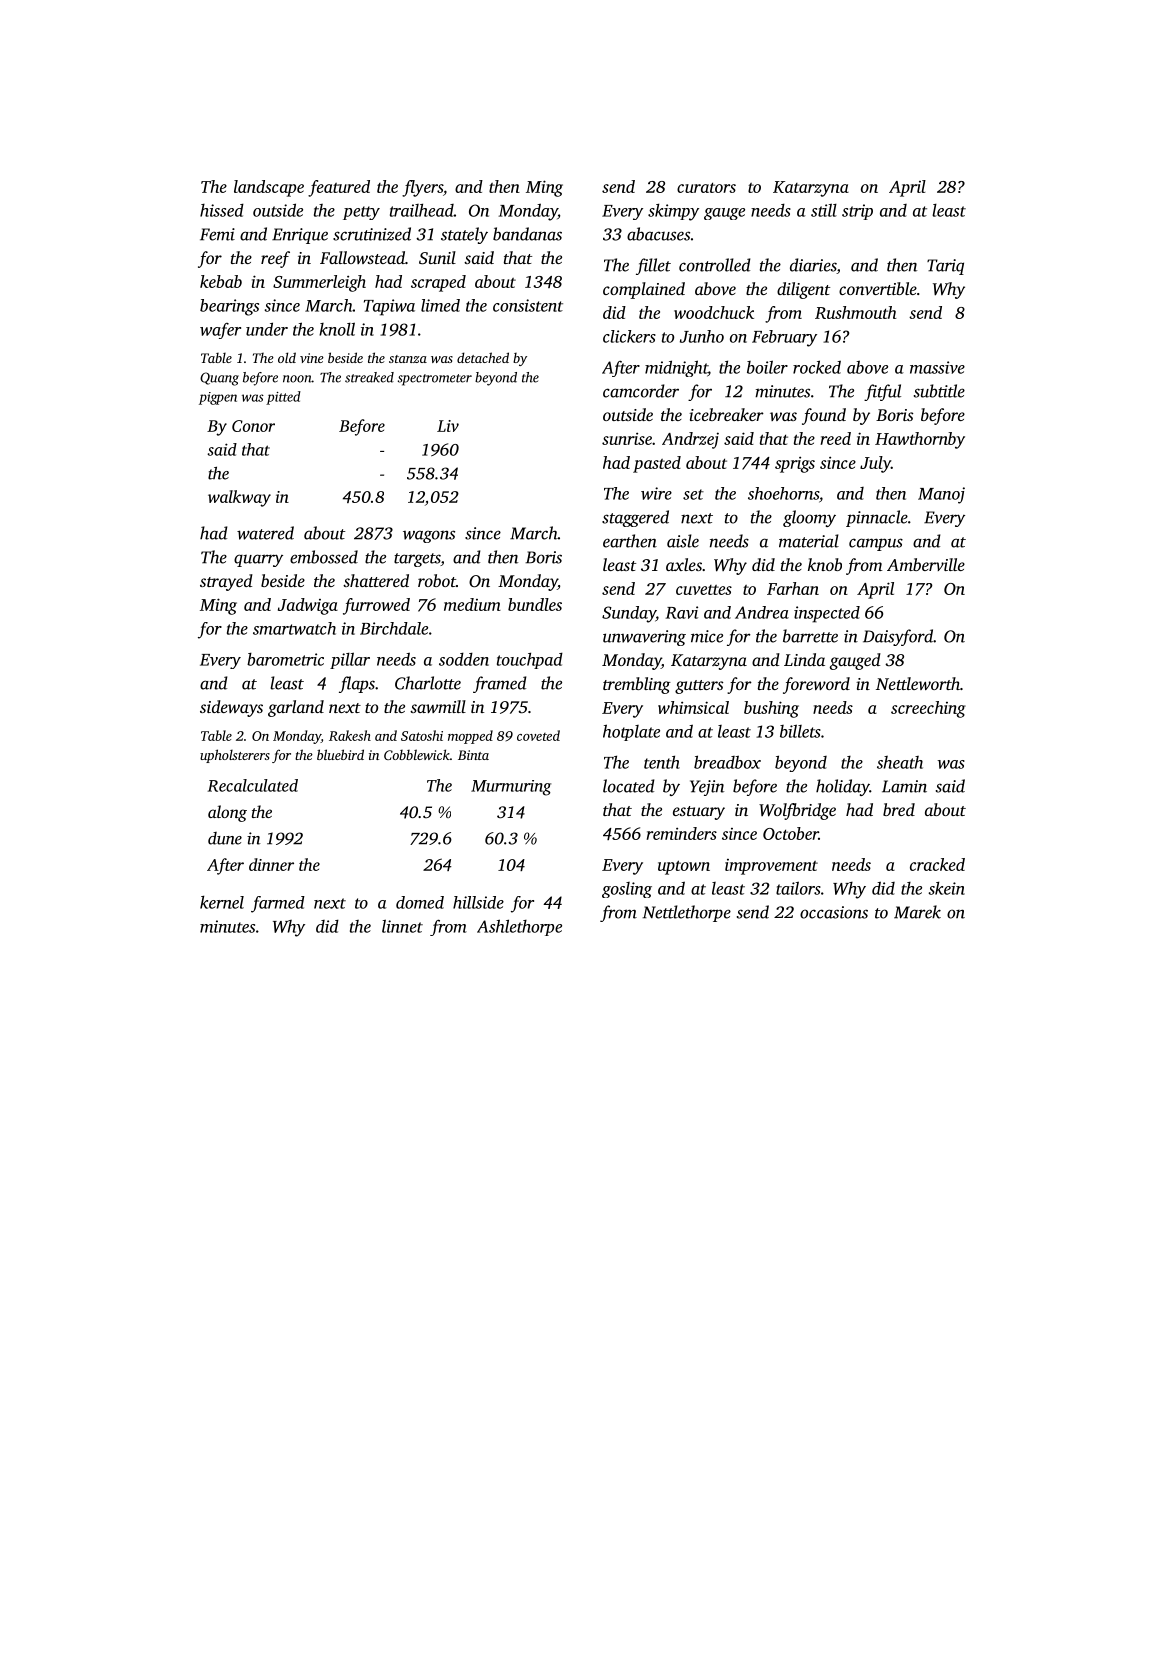 The height and width of the screenshot is (1654, 1165). Describe the element at coordinates (239, 498) in the screenshot. I see `walkway` at that location.
